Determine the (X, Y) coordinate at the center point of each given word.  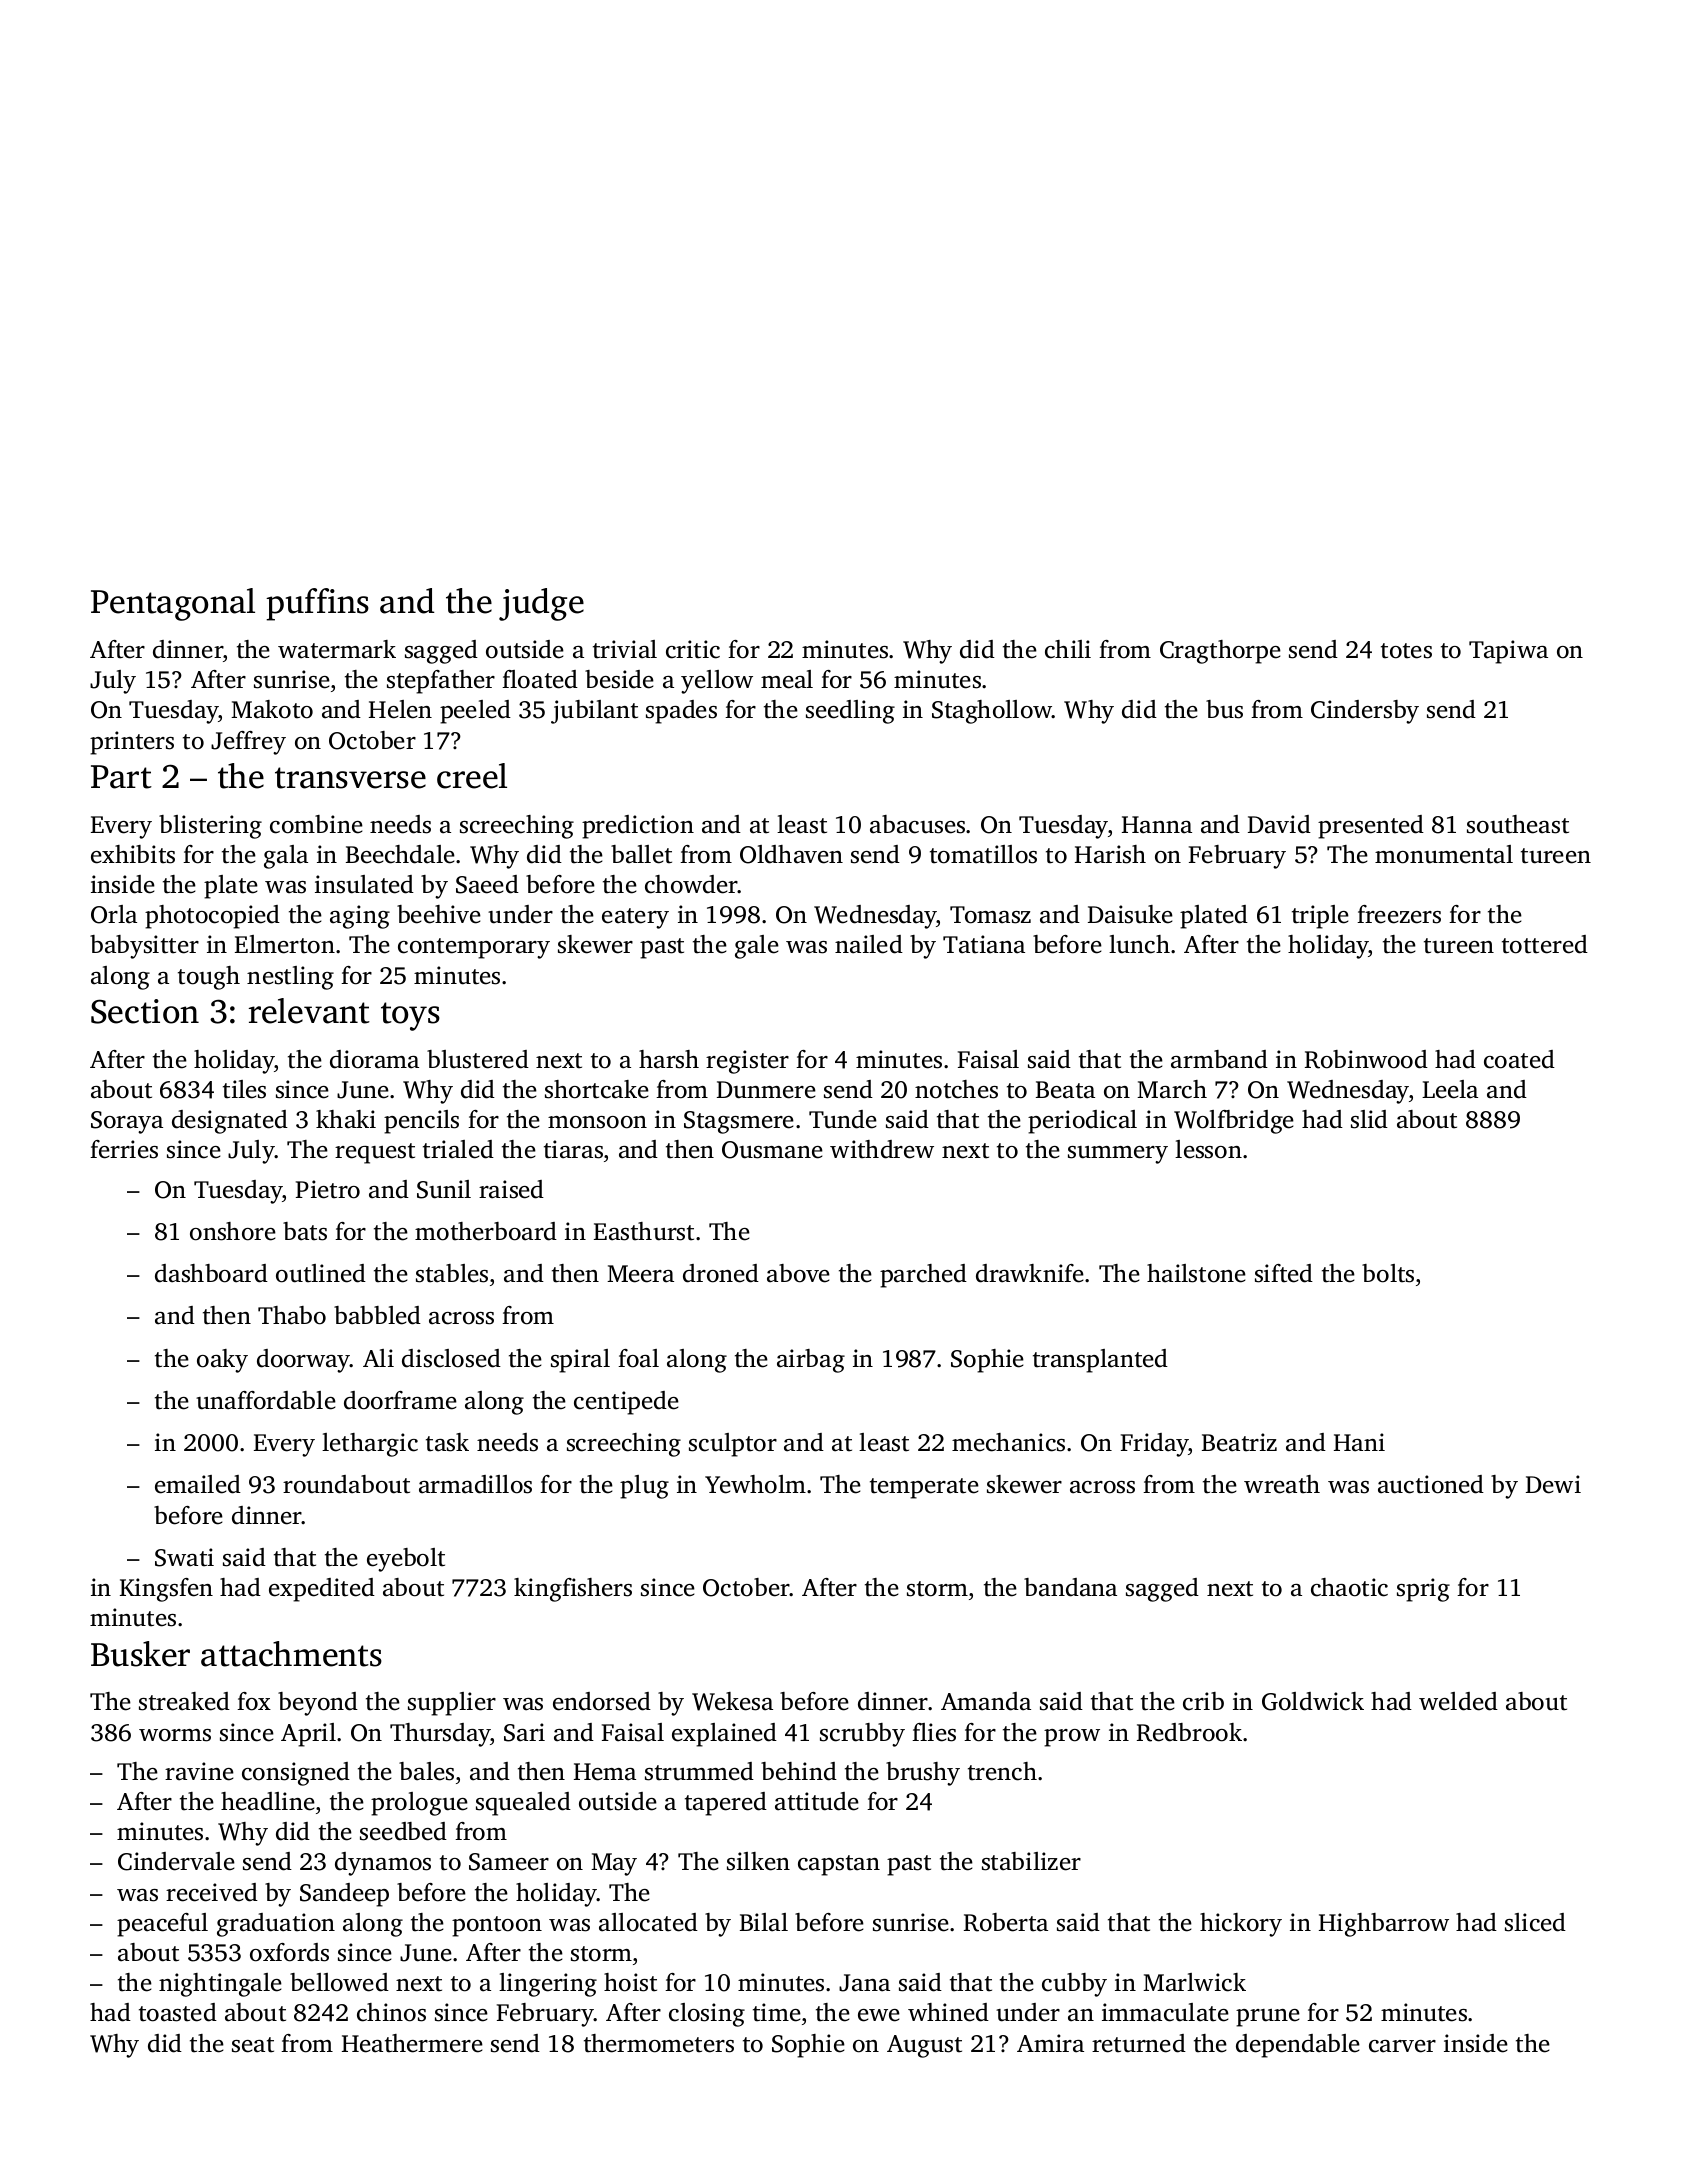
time (777, 2012)
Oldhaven (791, 854)
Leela (1450, 1089)
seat (253, 2045)
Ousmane (772, 1150)
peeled (475, 712)
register (747, 1062)
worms (175, 1735)
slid (1369, 1119)
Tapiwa (1508, 652)
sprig (1423, 1590)
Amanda (986, 1701)
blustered (478, 1059)
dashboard (211, 1273)
